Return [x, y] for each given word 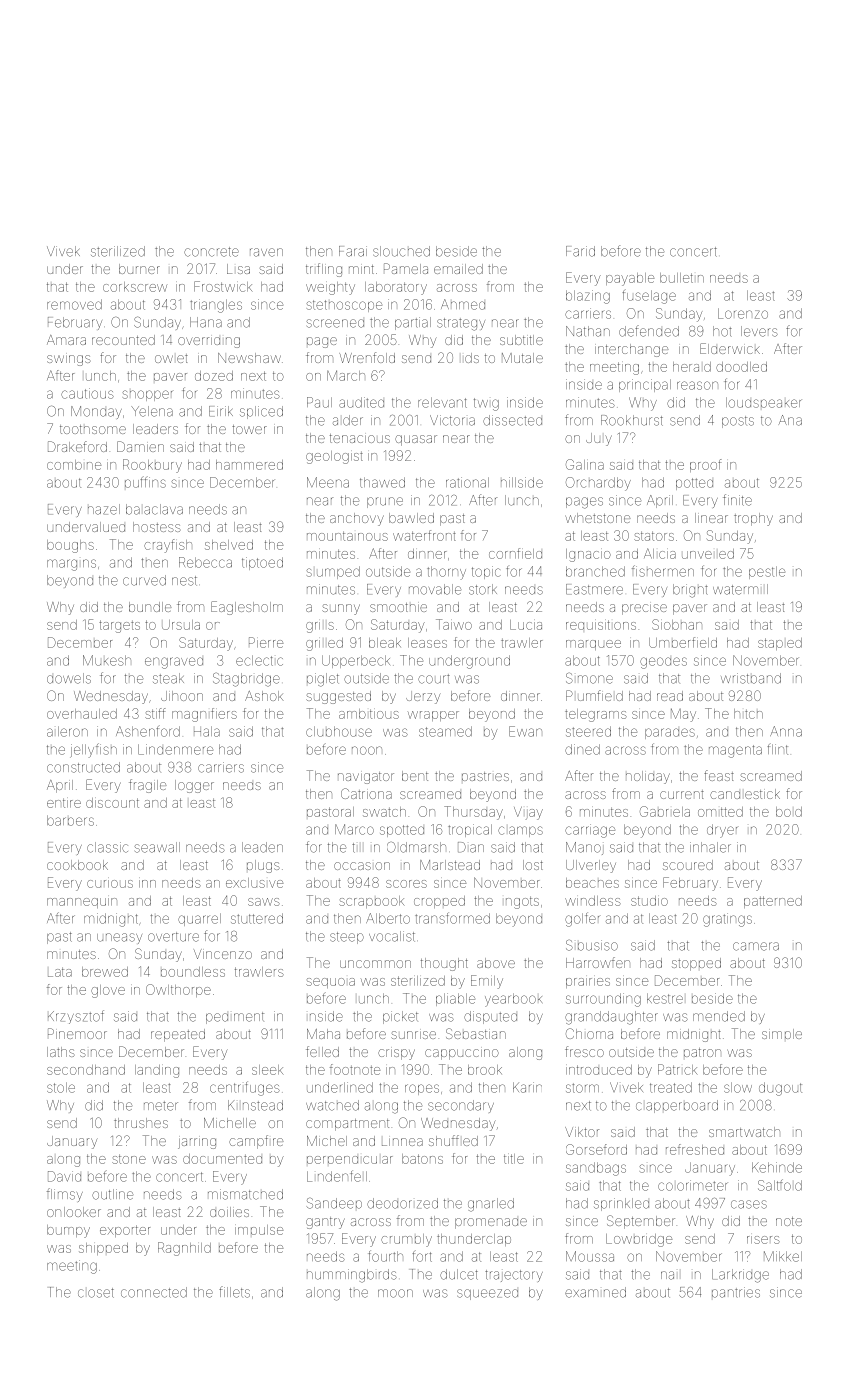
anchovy [357, 519]
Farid [580, 251]
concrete [211, 252]
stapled [780, 644]
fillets [234, 1292]
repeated [178, 1035]
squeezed [487, 1294]
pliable [455, 999]
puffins [145, 482]
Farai [353, 251]
